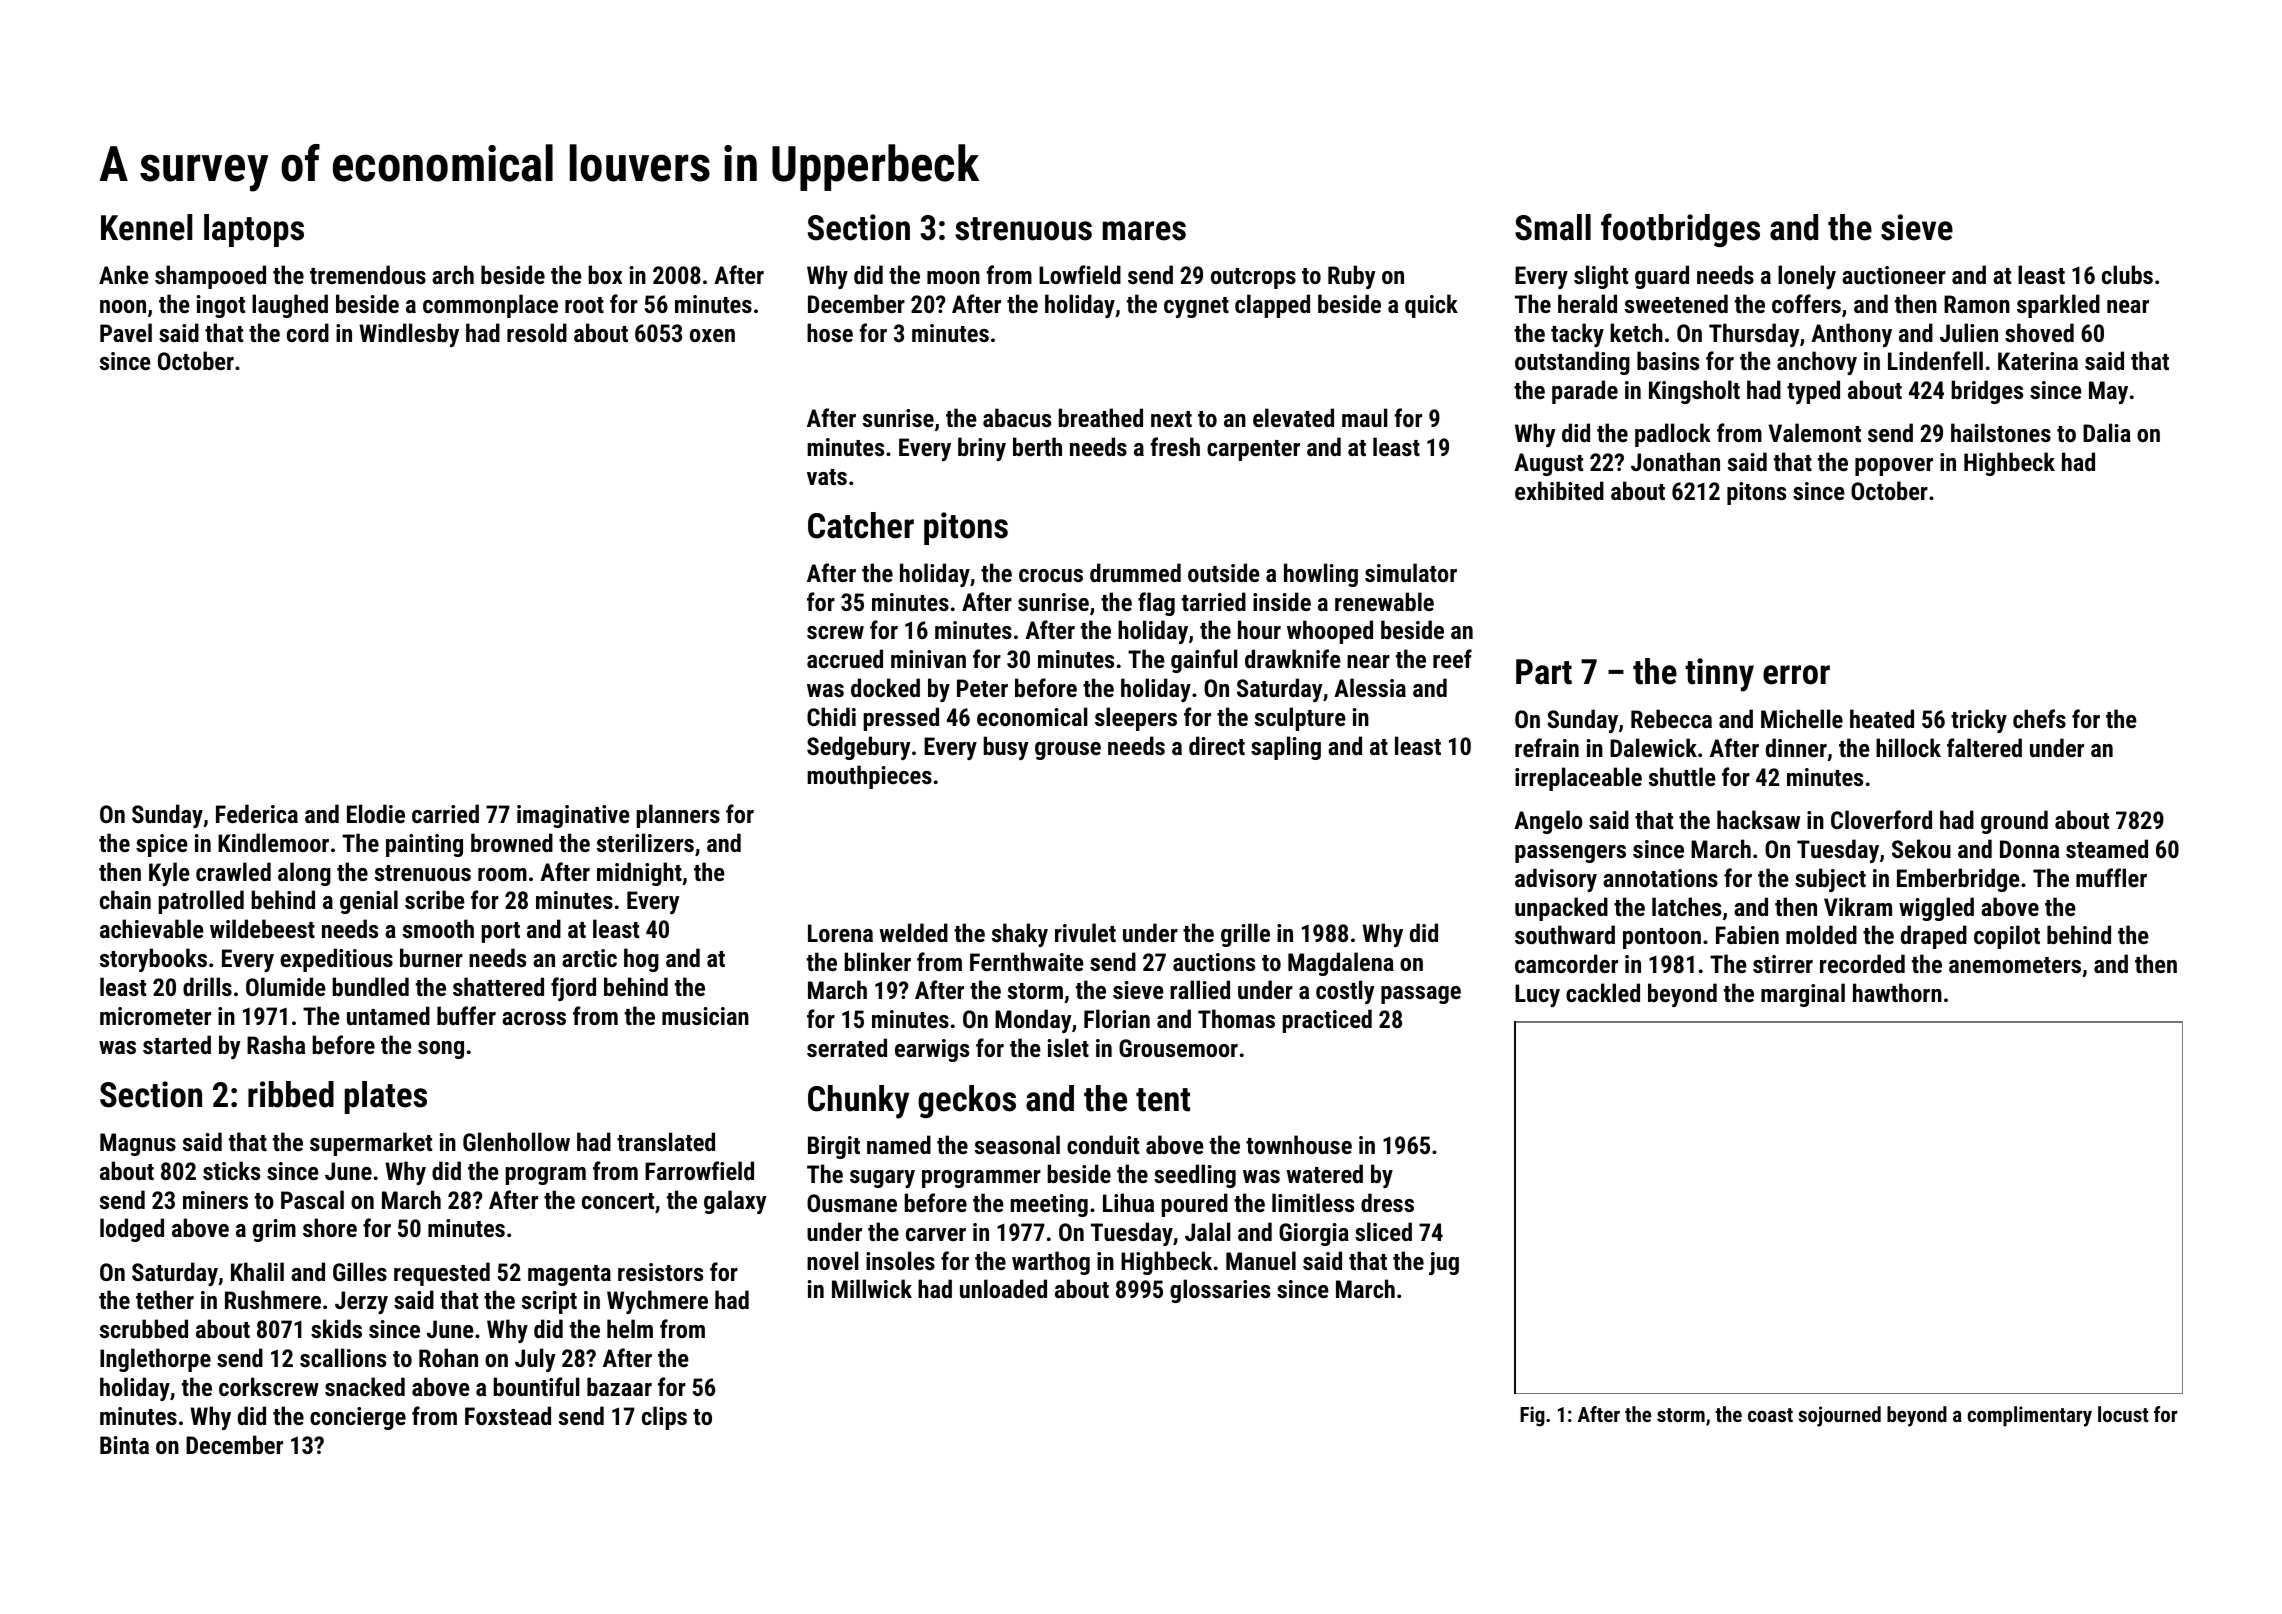 The width and height of the screenshot is (2282, 1614). Describe the element at coordinates (124, 1445) in the screenshot. I see `Binta` at that location.
